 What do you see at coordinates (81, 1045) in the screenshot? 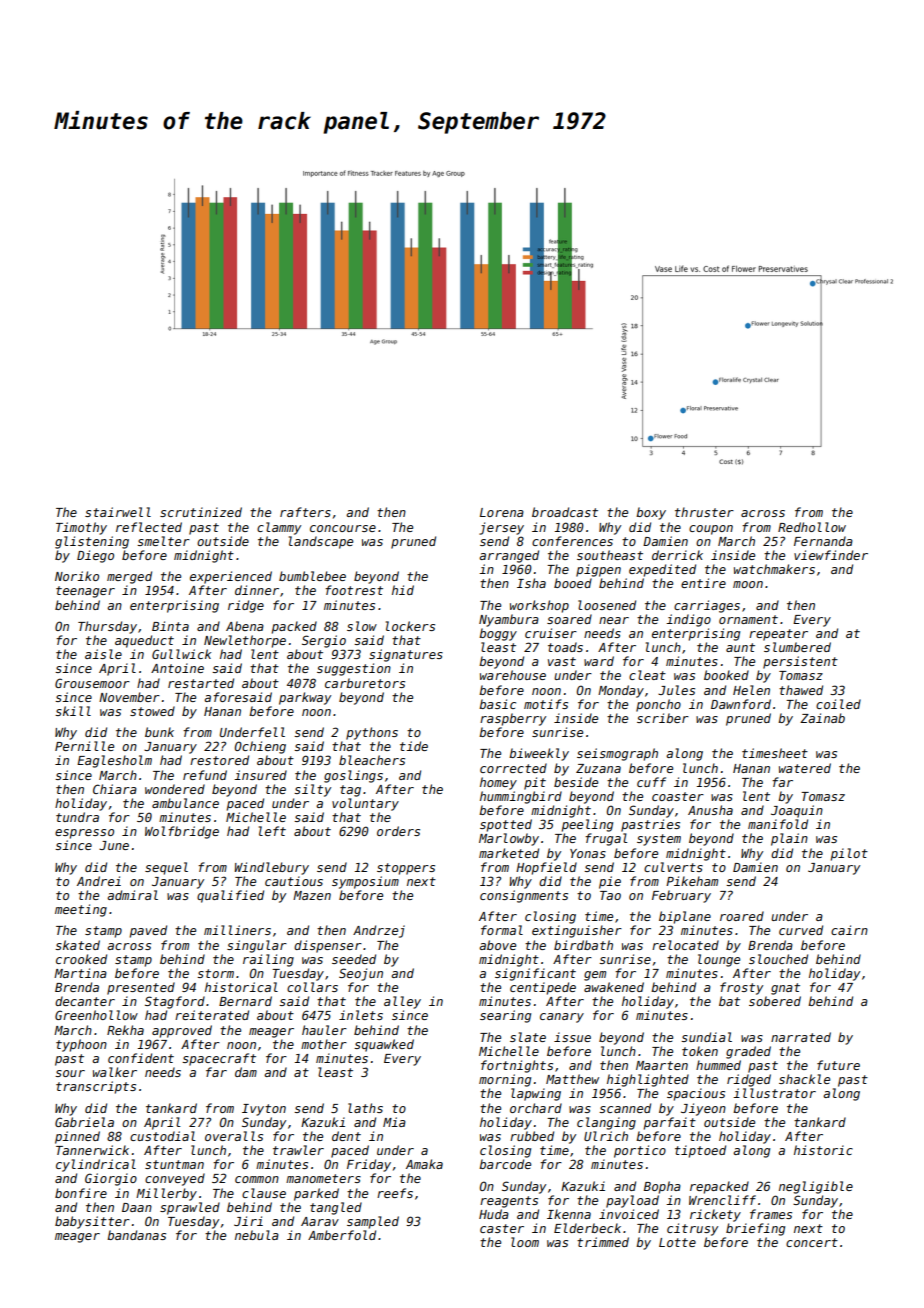
I see `typhoon` at bounding box center [81, 1045].
